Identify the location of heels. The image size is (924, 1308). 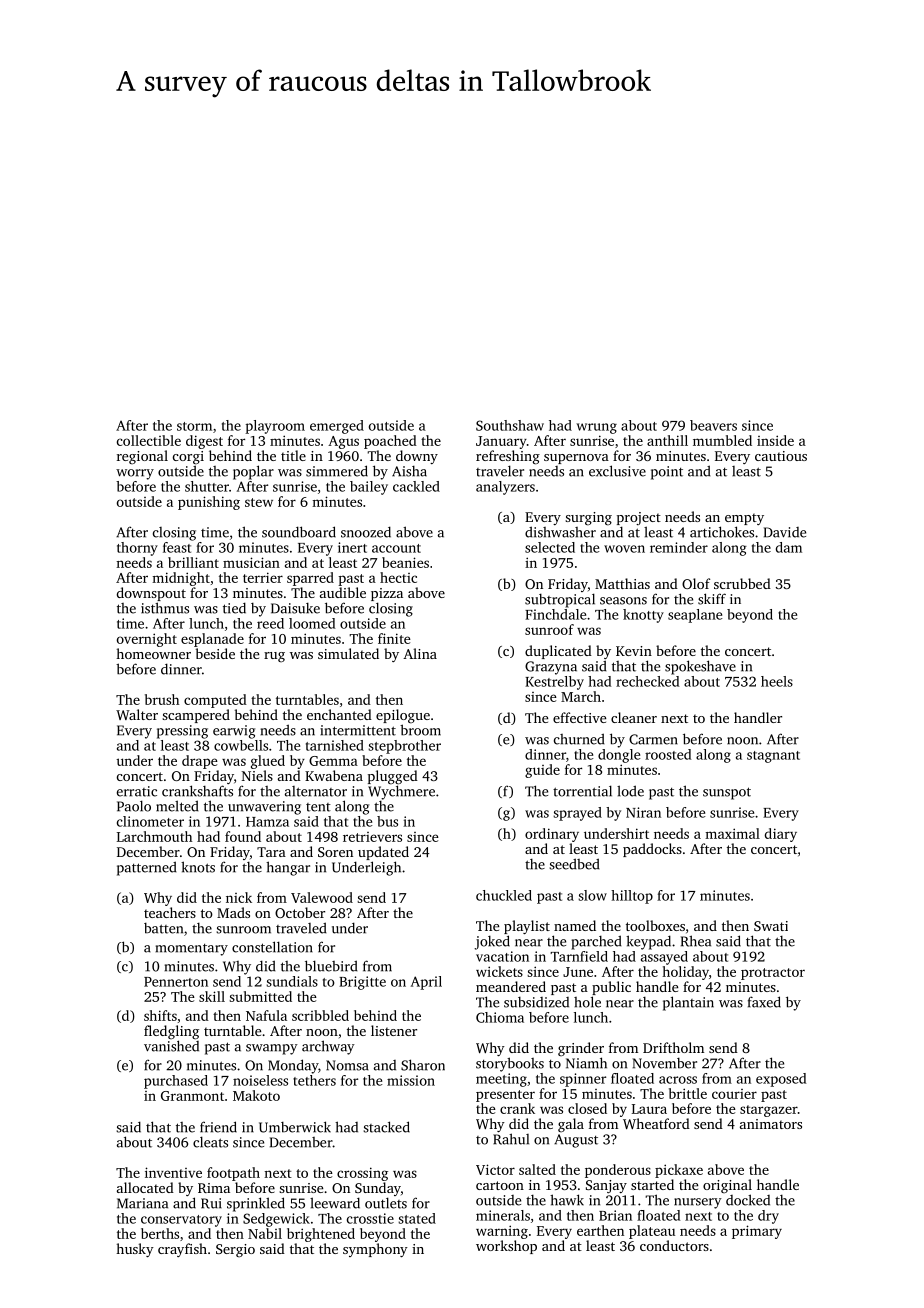
(777, 681).
